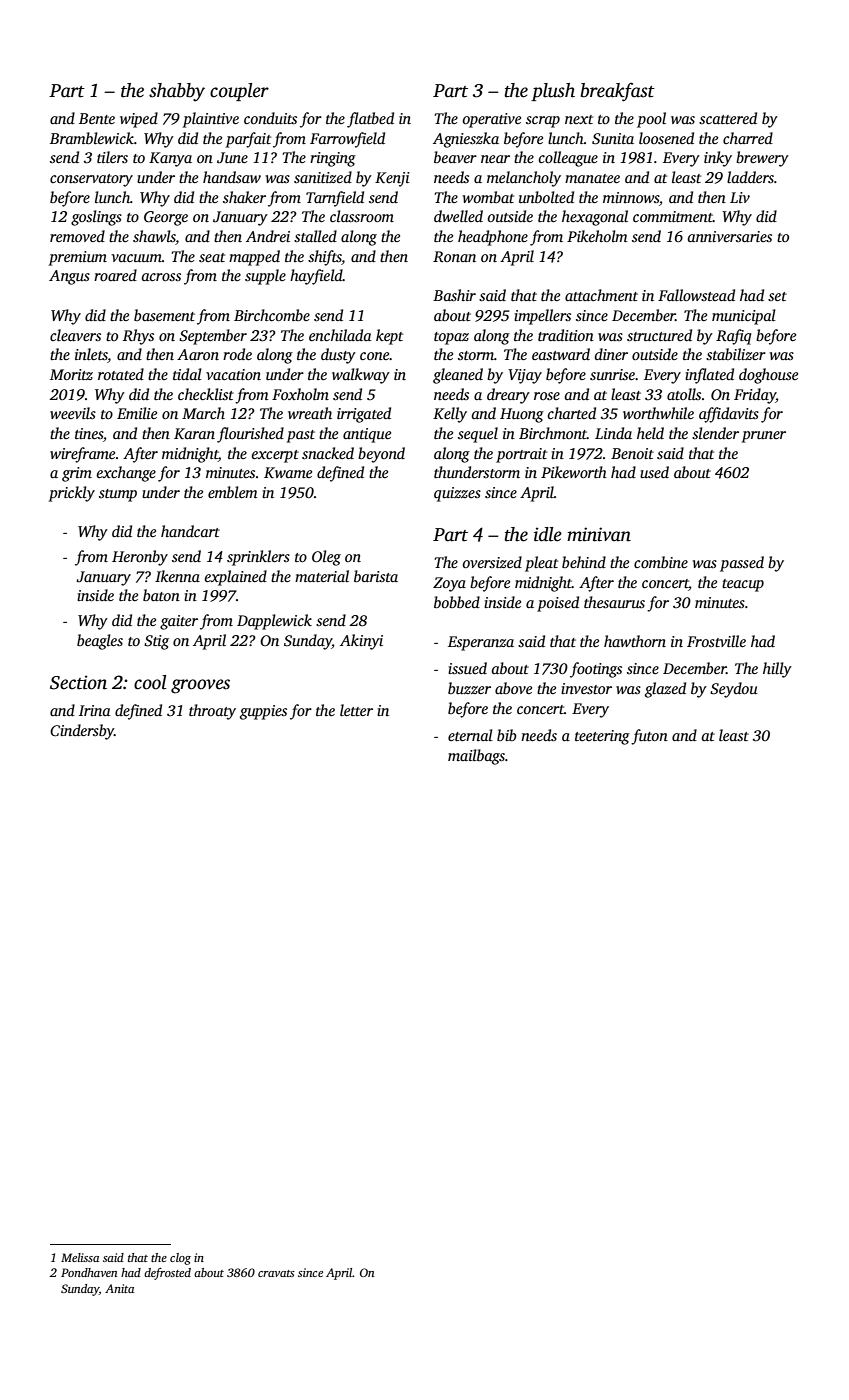  I want to click on rode, so click(237, 354).
